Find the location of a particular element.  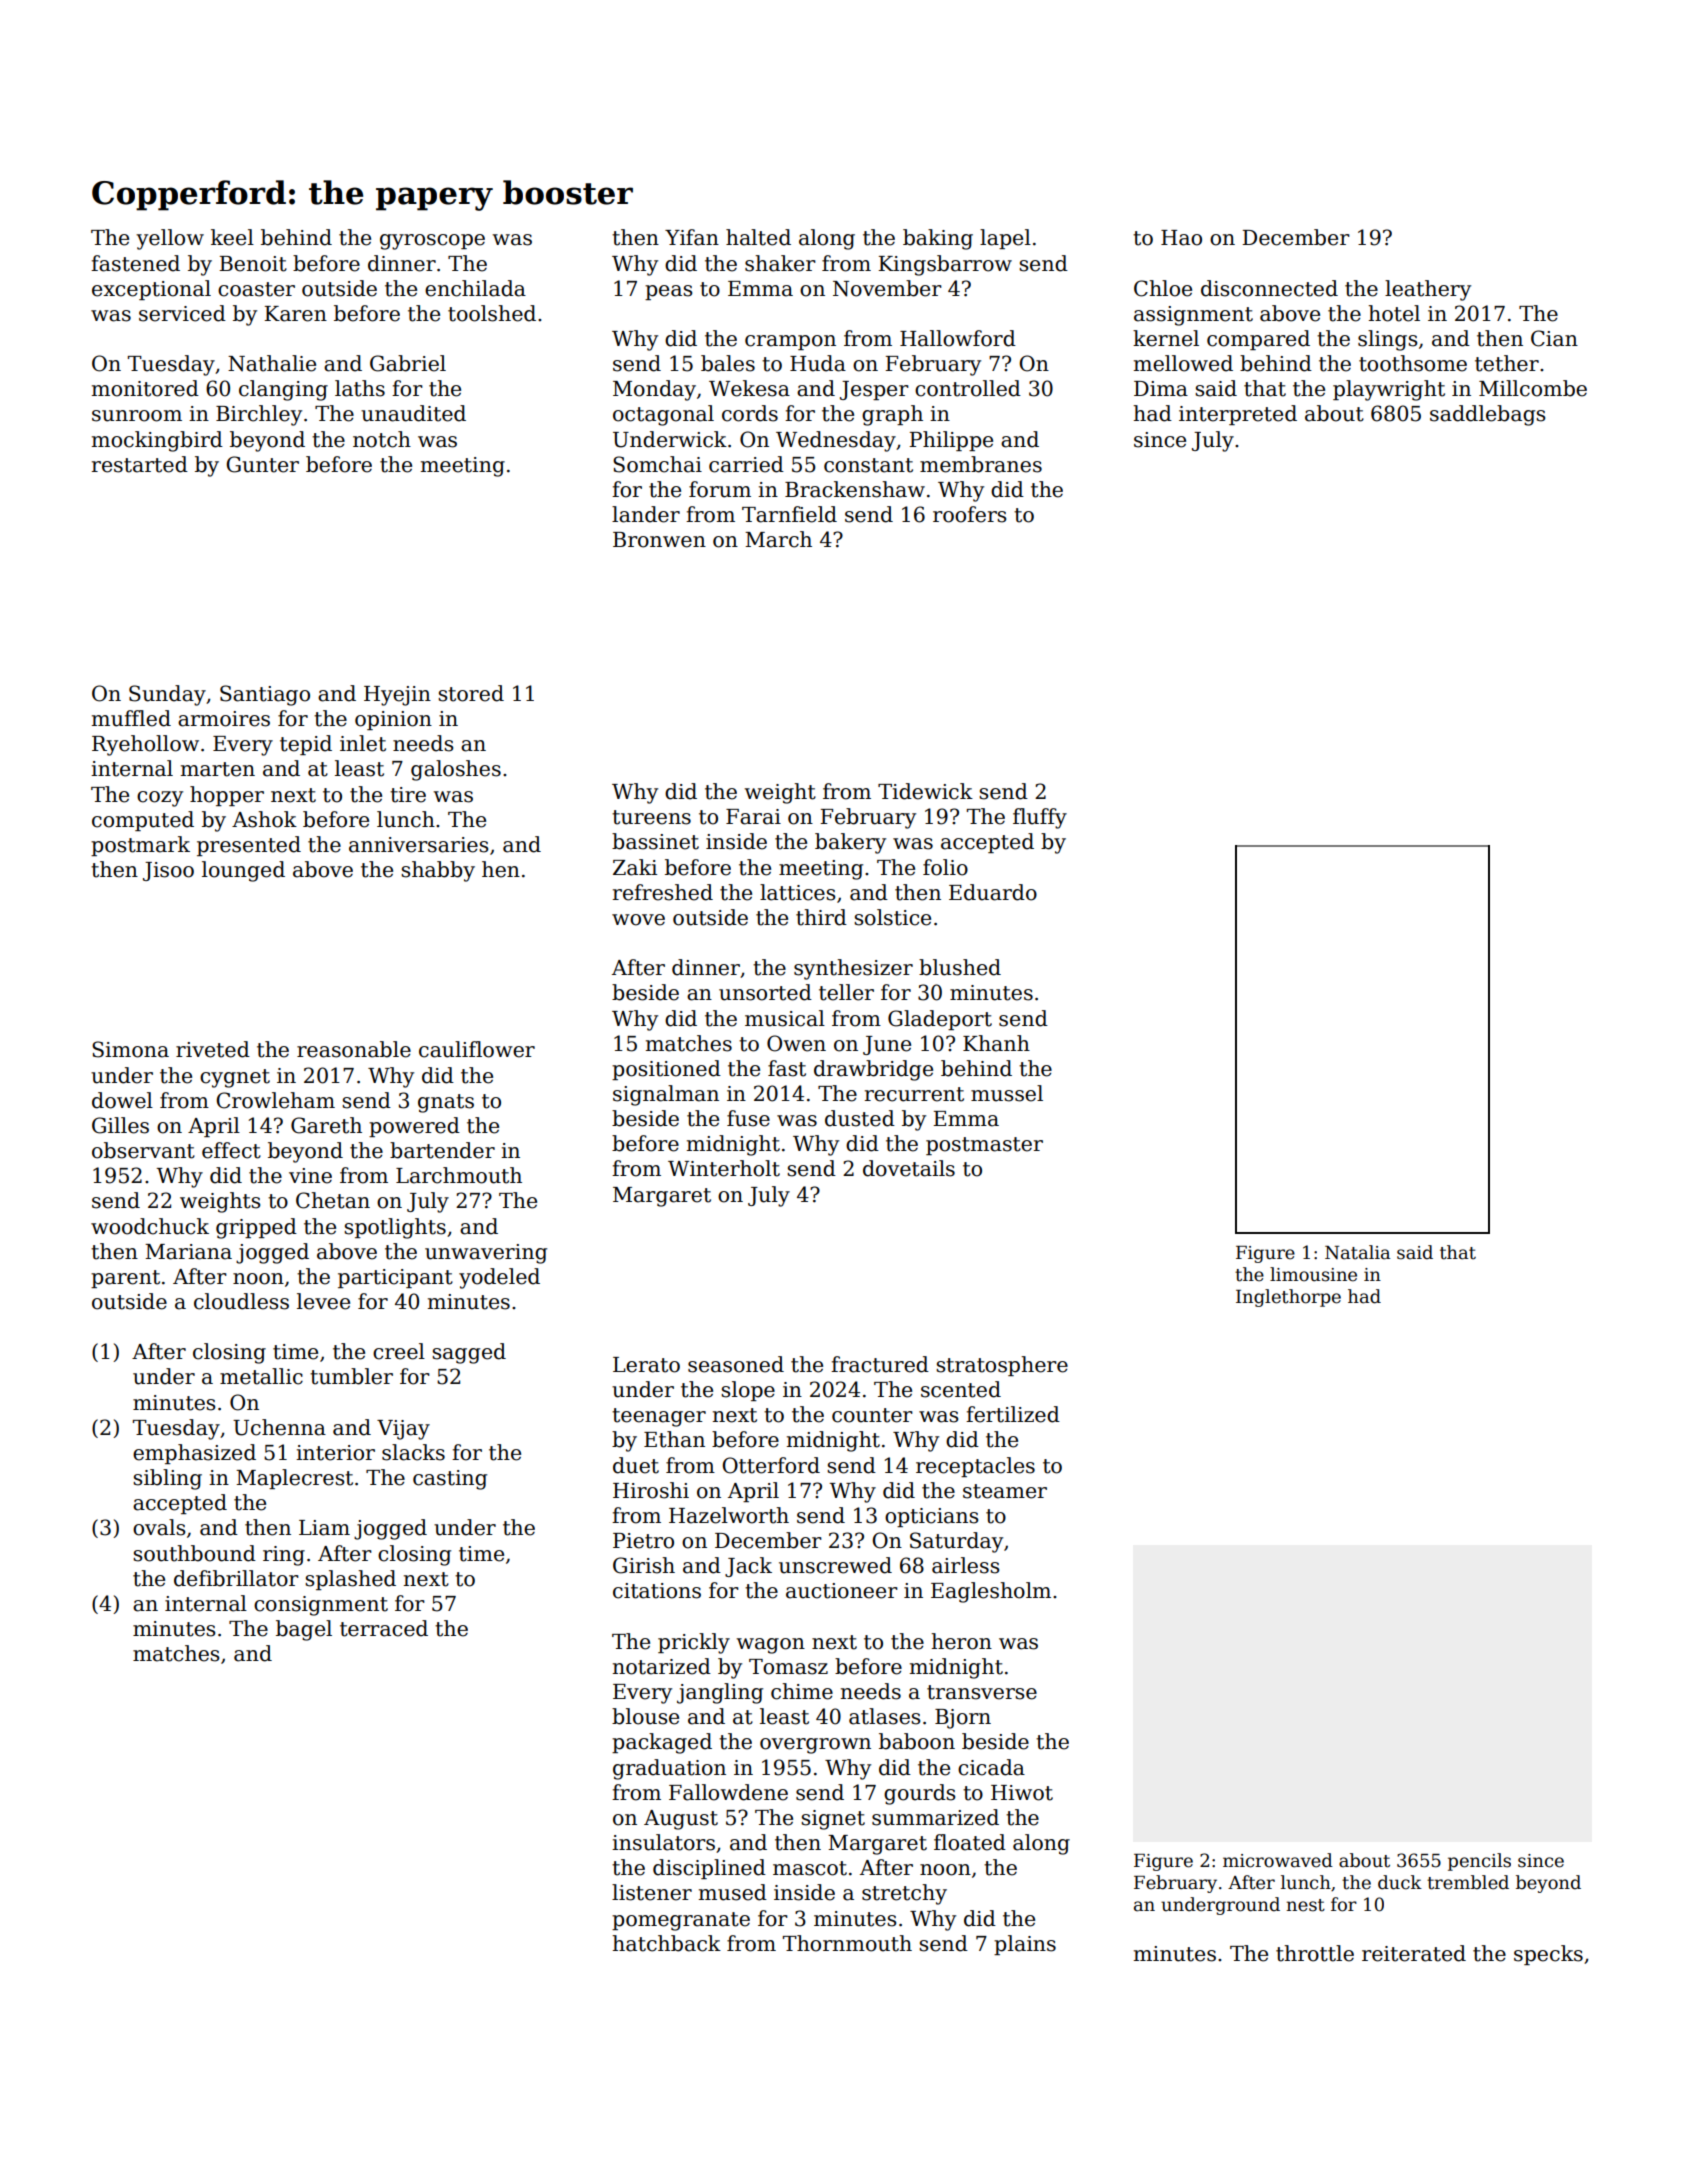

saddlebags is located at coordinates (1487, 415).
